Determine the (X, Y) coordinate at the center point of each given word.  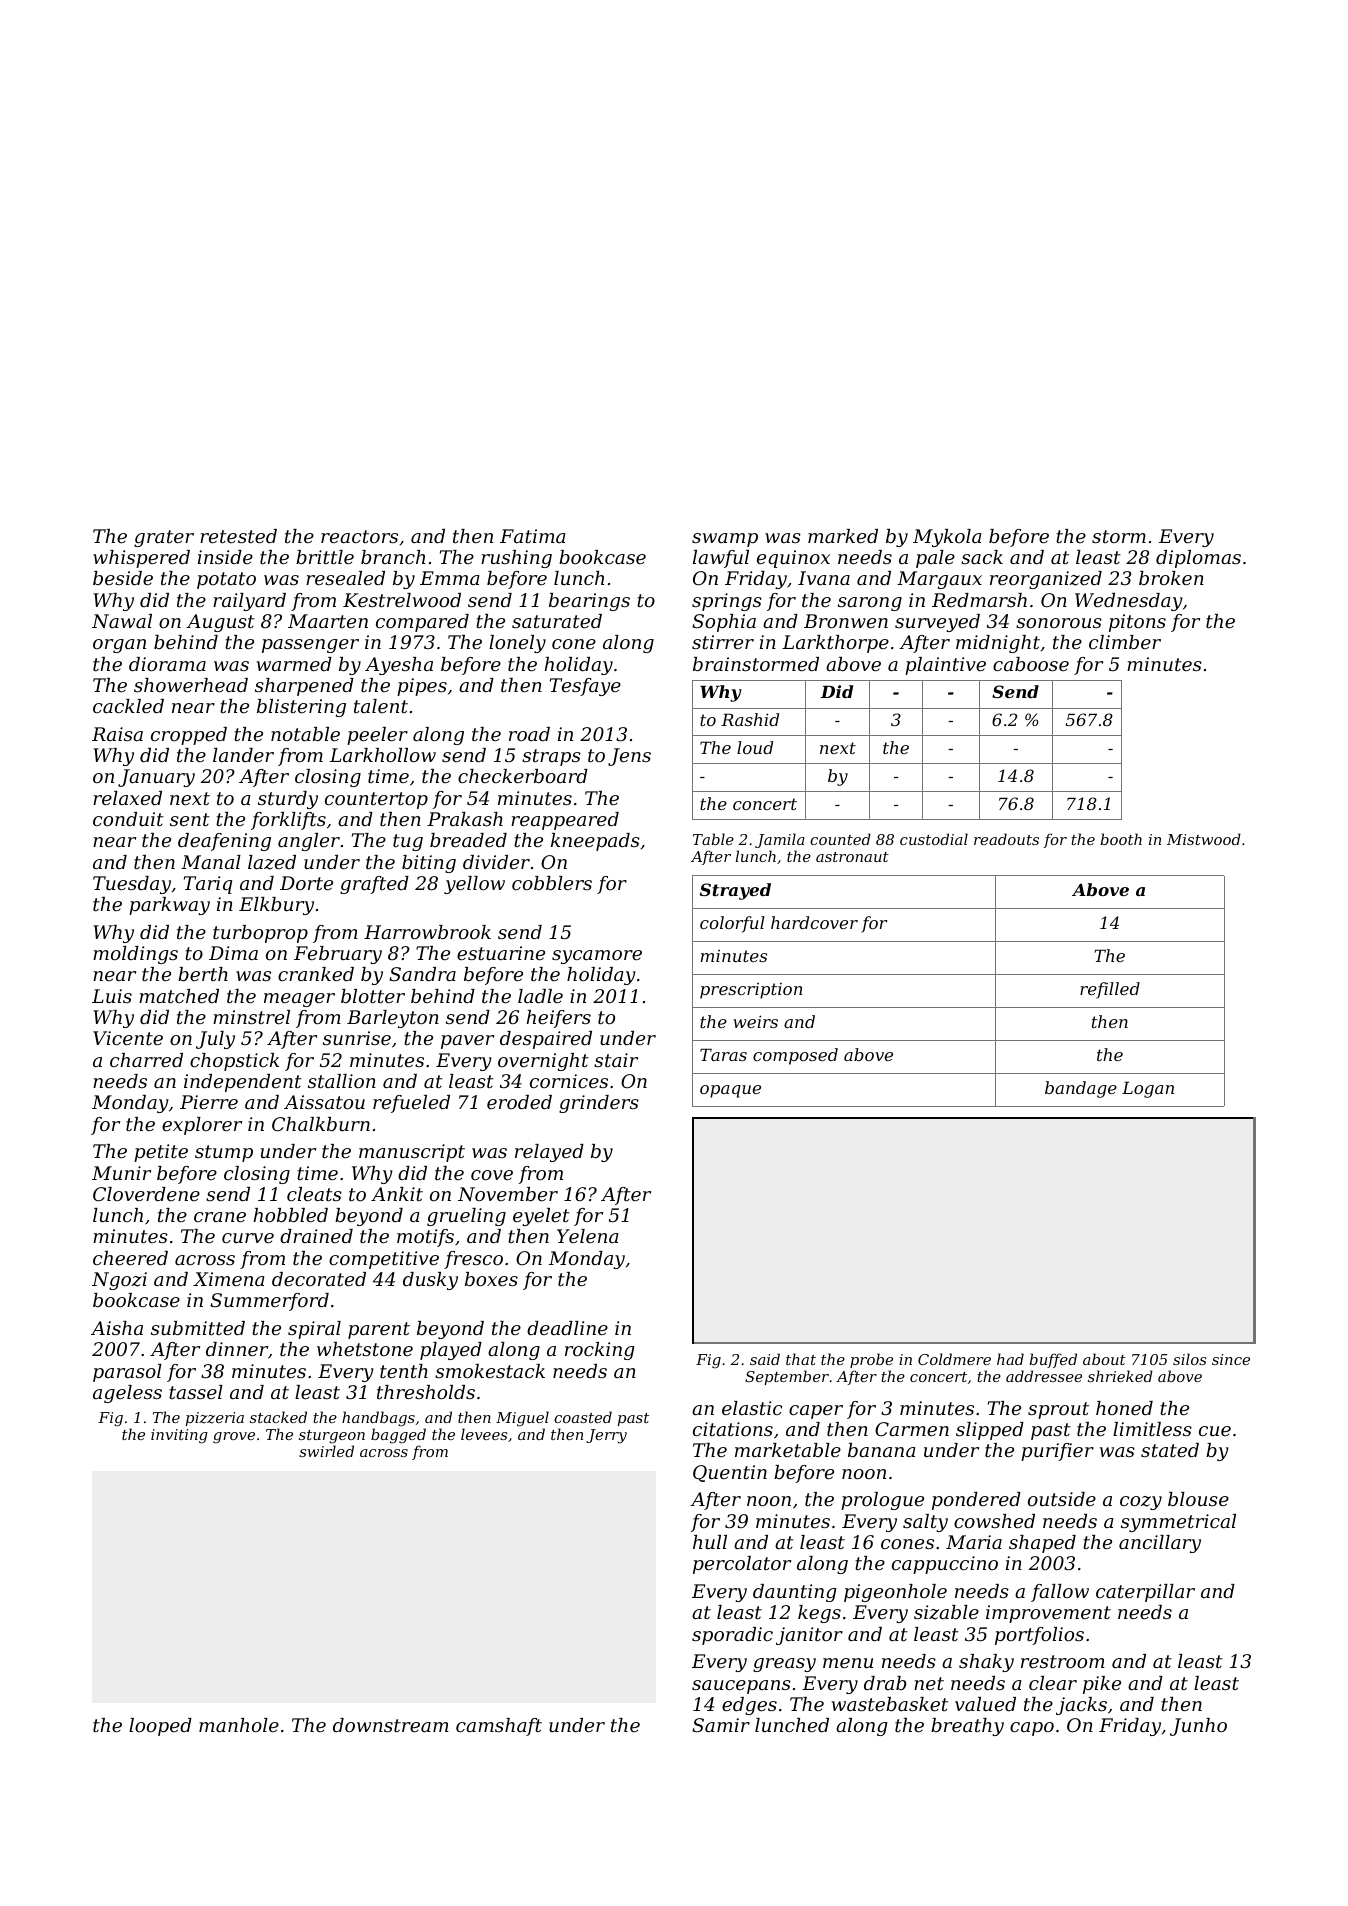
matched (179, 996)
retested (238, 536)
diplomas (1198, 559)
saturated (557, 621)
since (1231, 1359)
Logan (1148, 1089)
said (765, 1359)
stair (616, 1060)
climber (1125, 642)
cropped (189, 736)
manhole (239, 1725)
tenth (404, 1371)
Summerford (269, 1302)
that (801, 1359)
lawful (721, 559)
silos (1189, 1359)
